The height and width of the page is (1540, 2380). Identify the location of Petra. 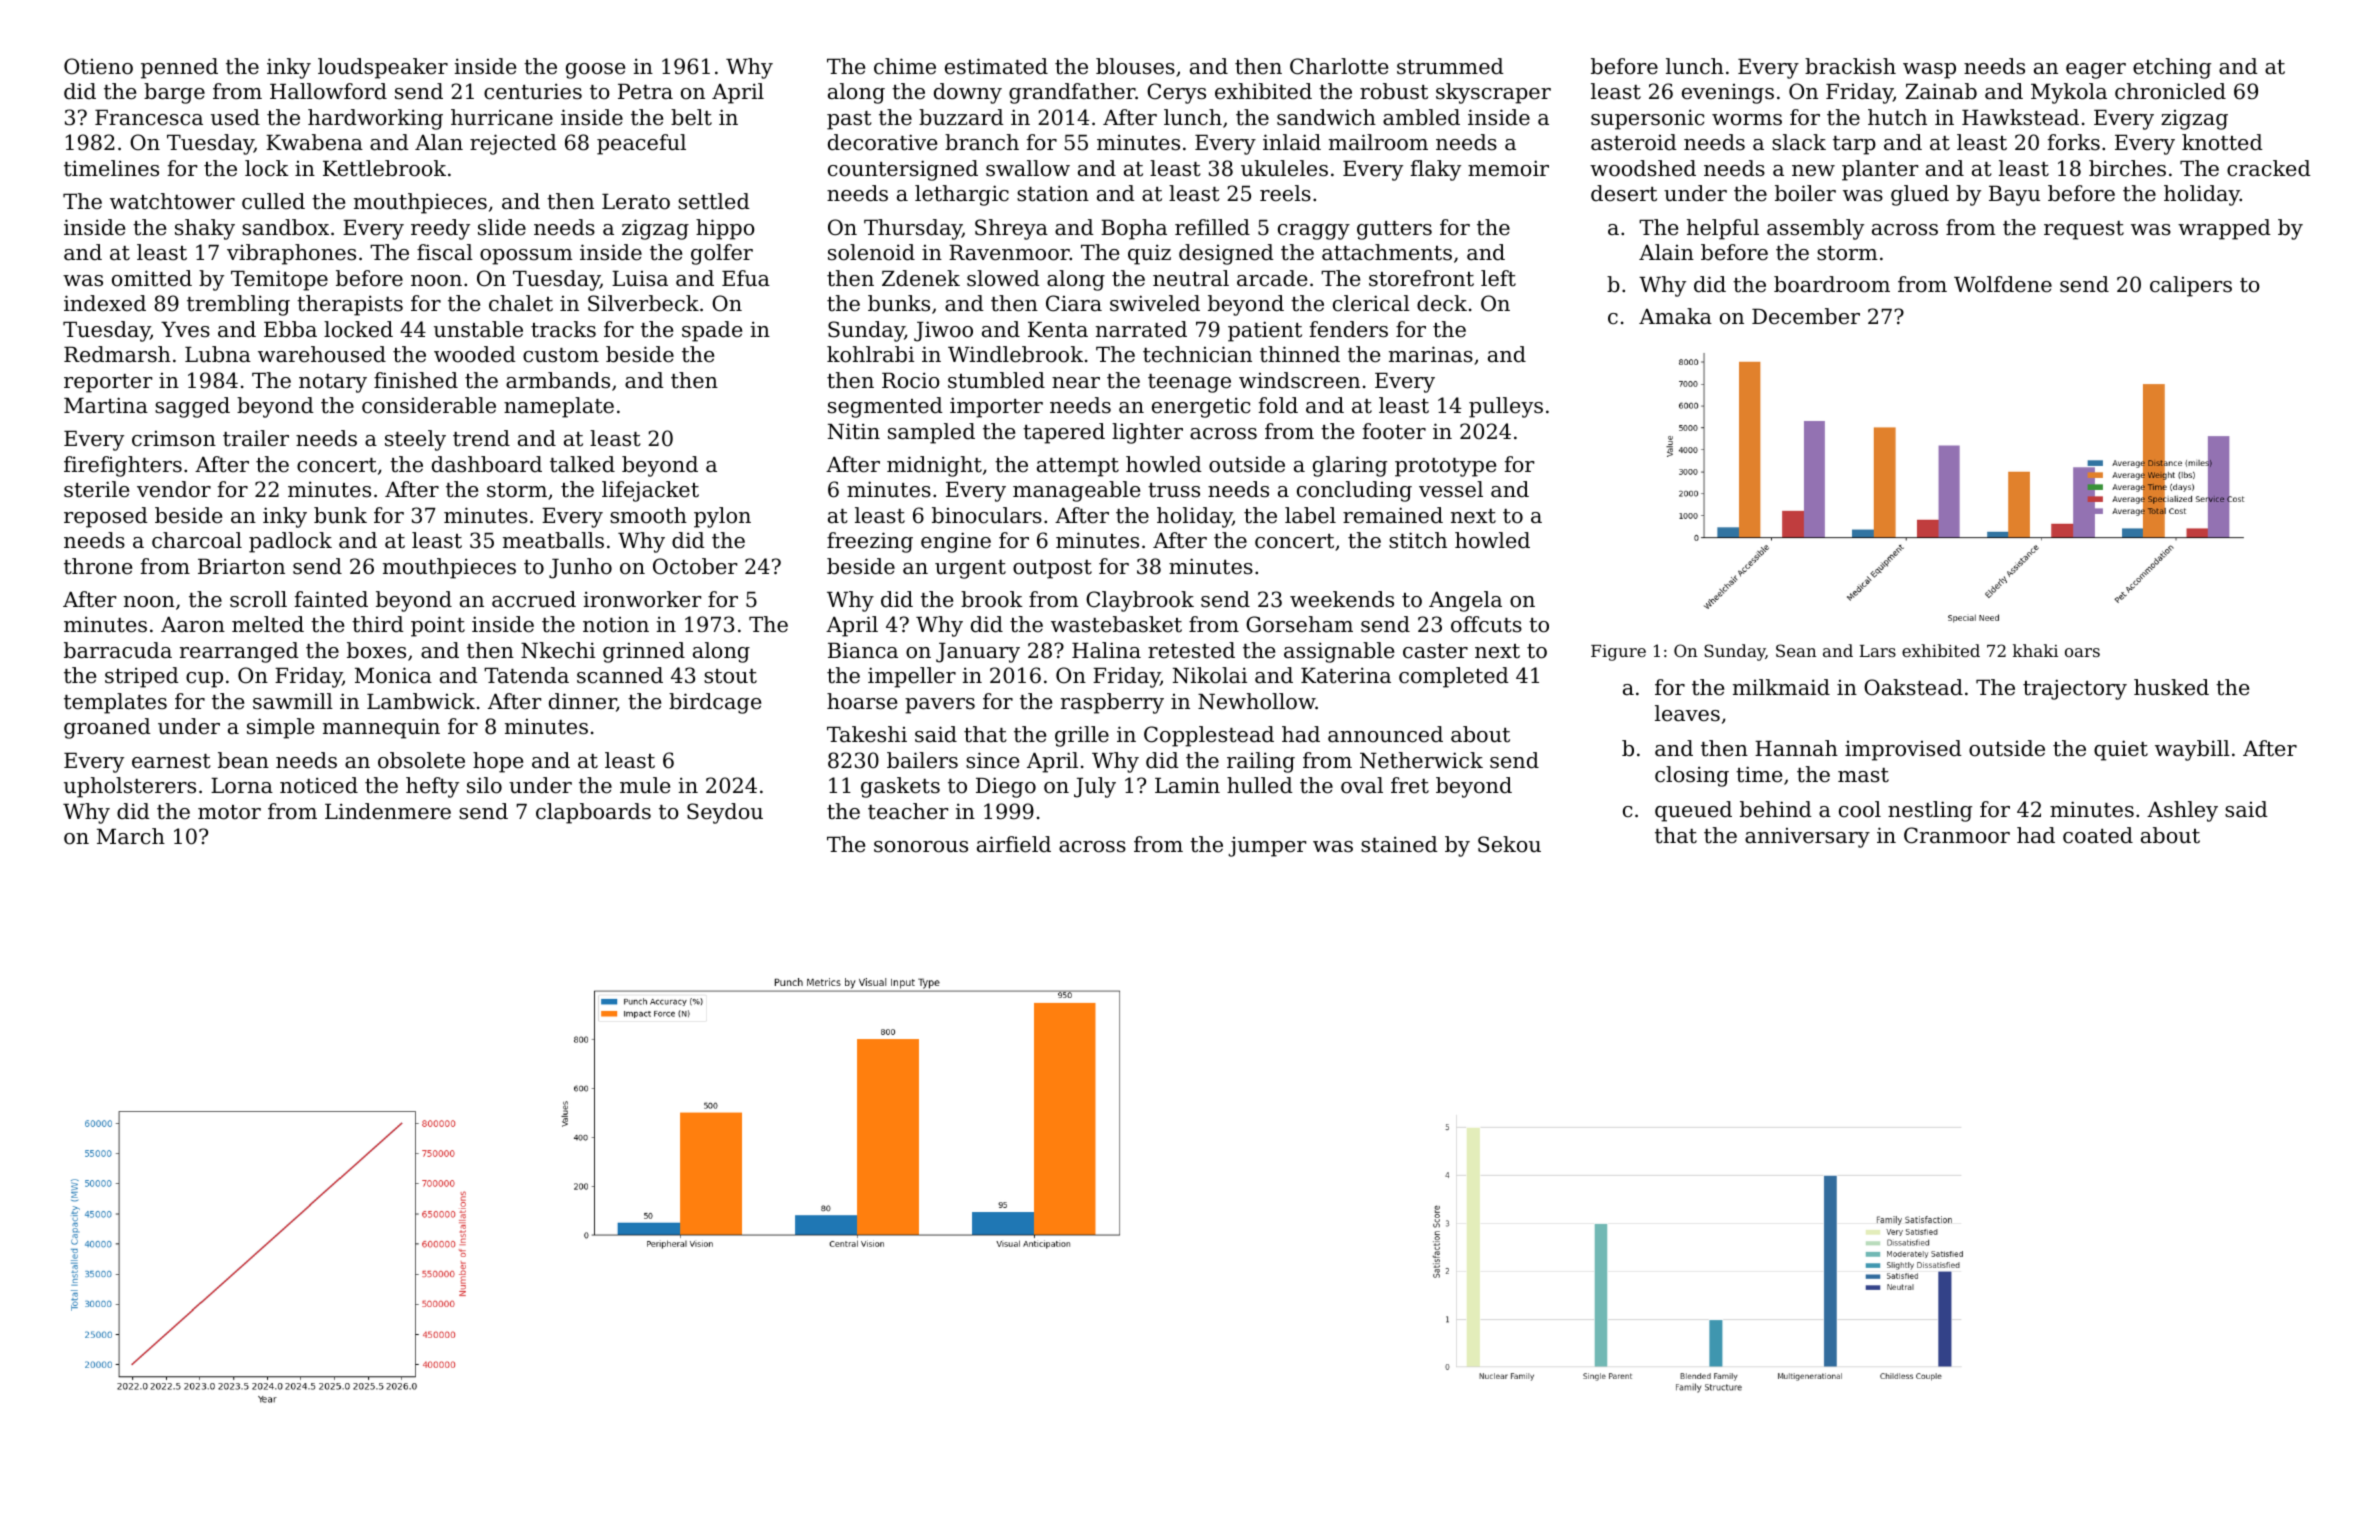
(645, 92).
